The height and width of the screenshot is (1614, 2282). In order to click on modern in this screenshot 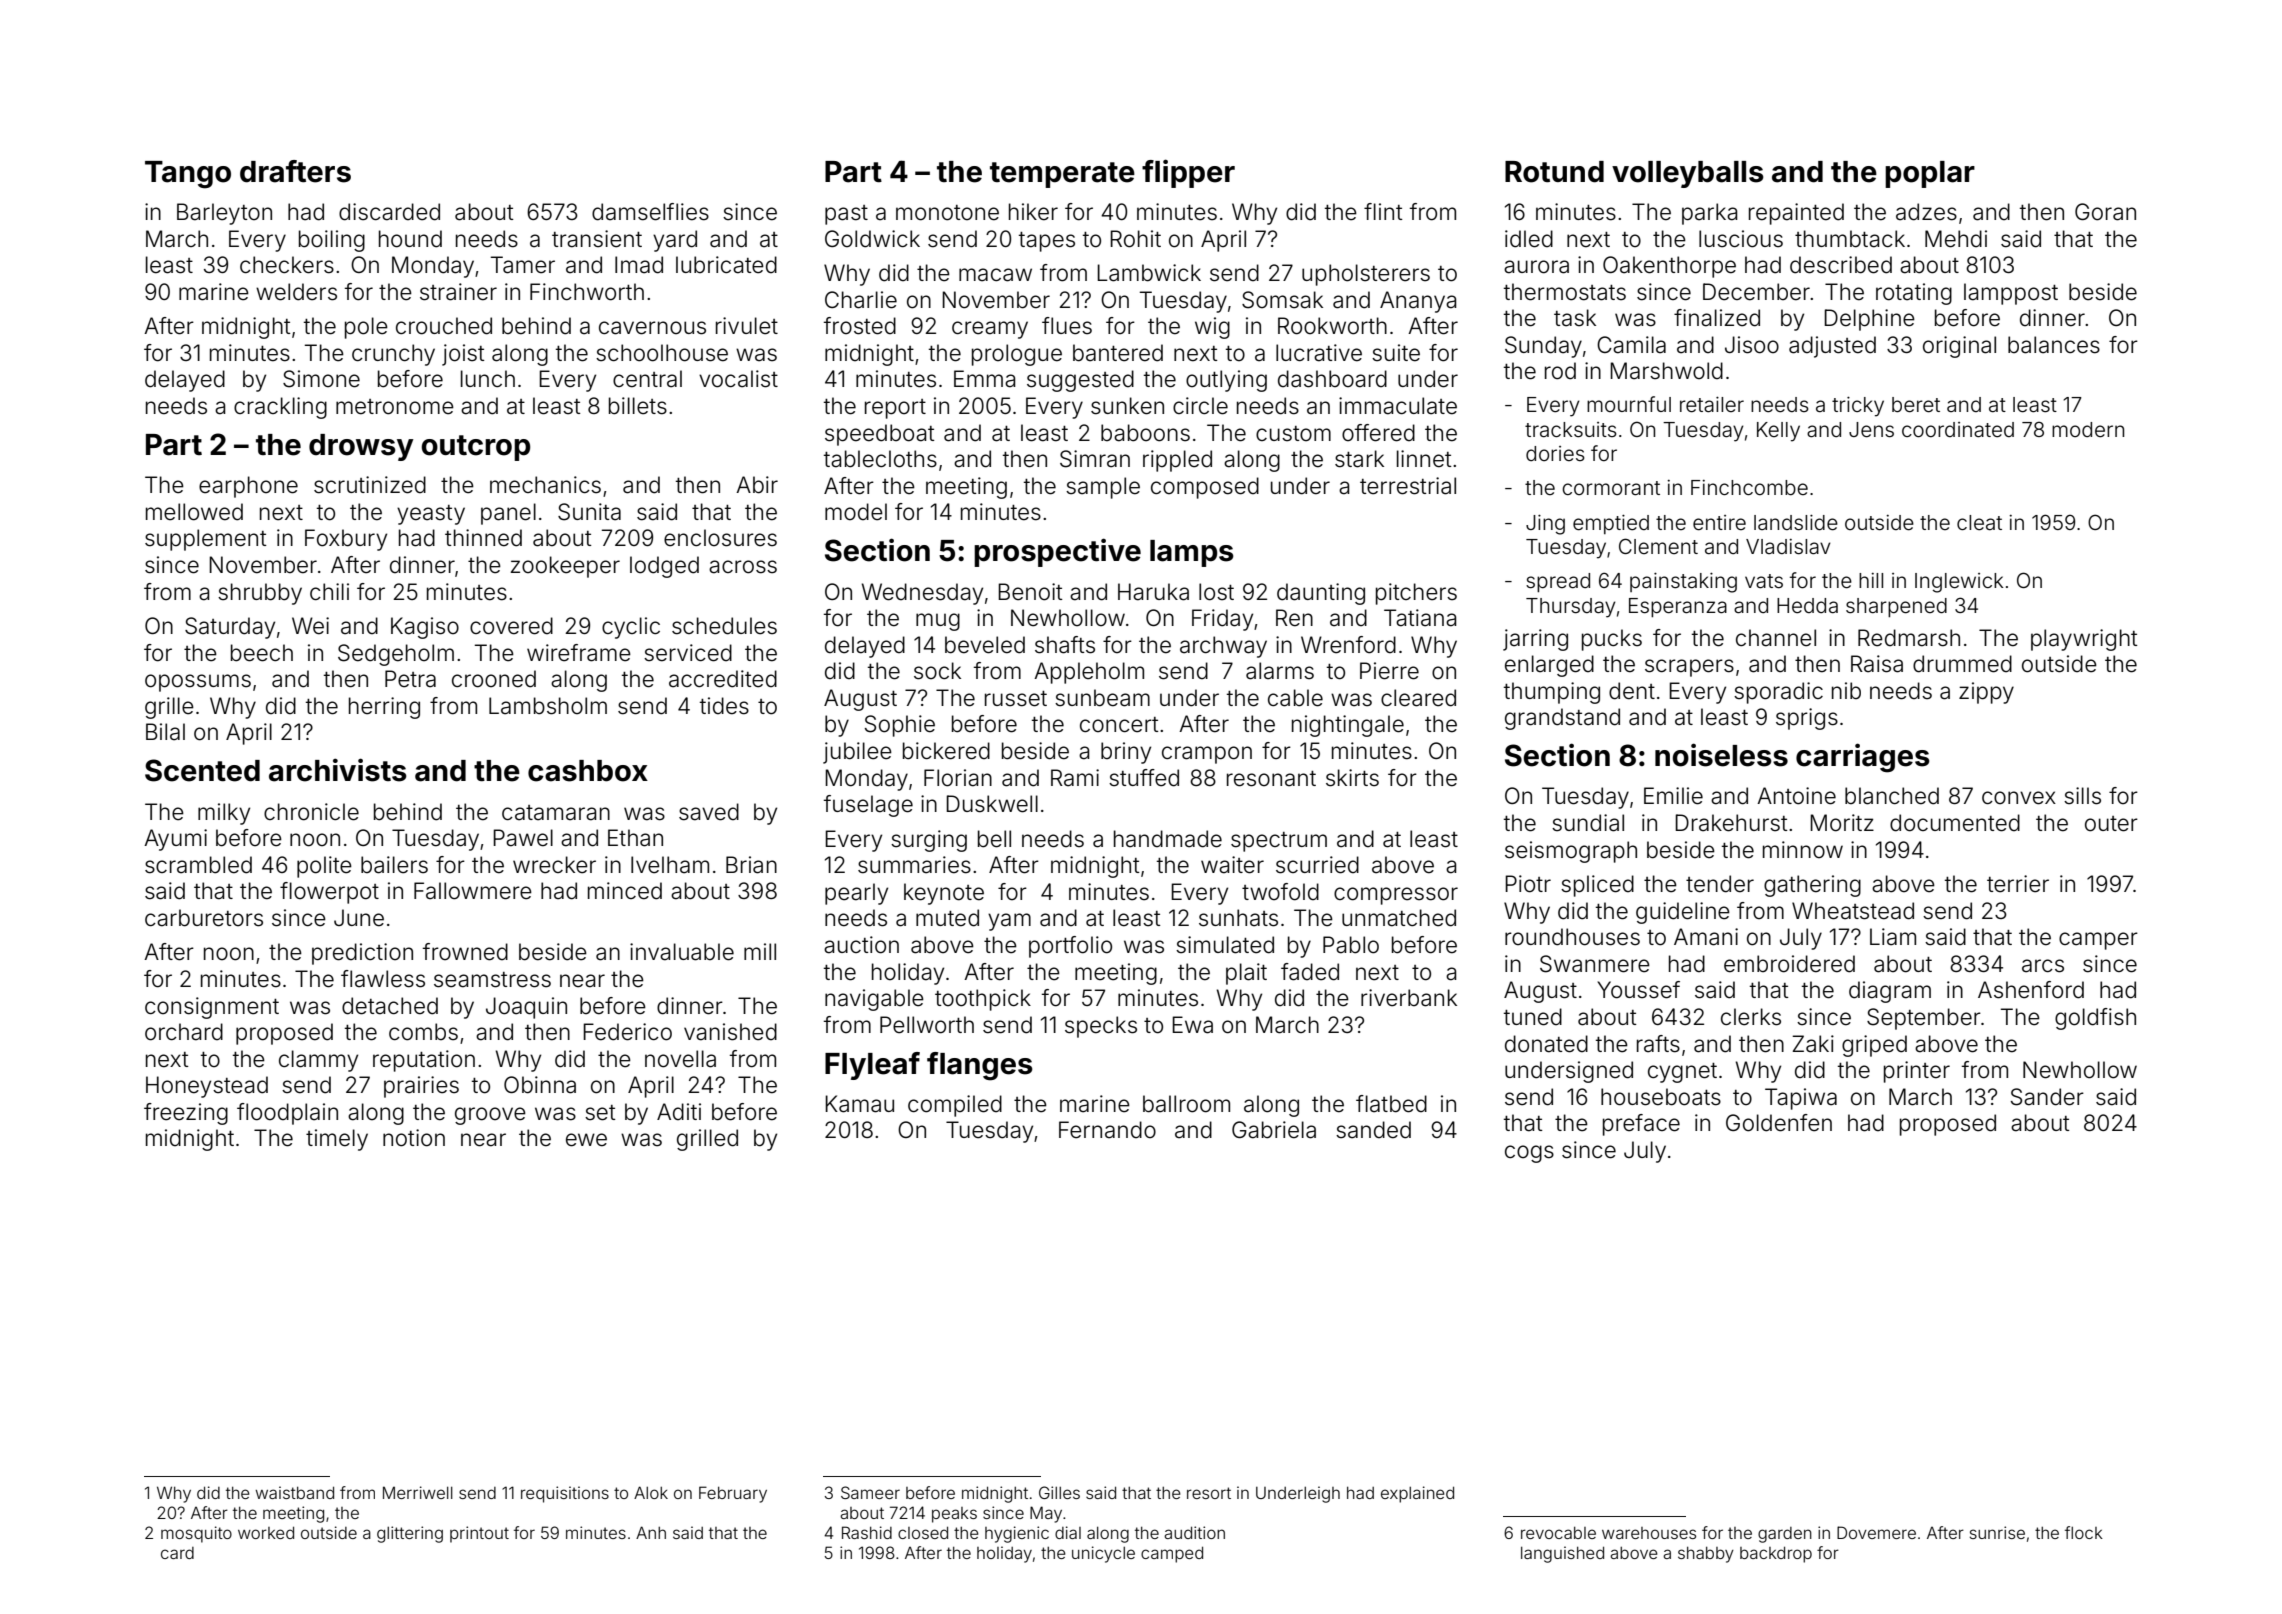, I will do `click(2088, 430)`.
